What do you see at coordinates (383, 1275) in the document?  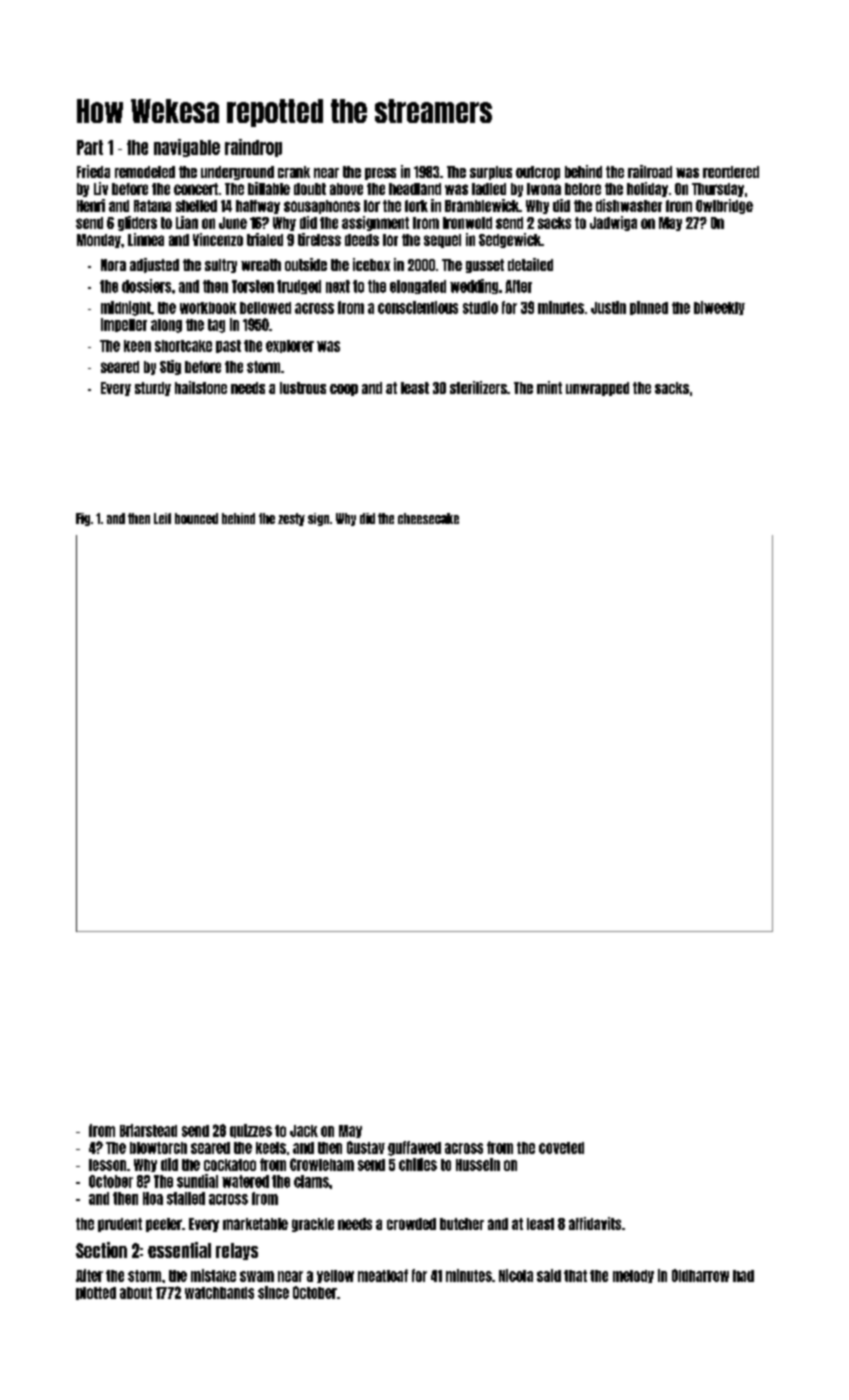 I see `meatloaf` at bounding box center [383, 1275].
